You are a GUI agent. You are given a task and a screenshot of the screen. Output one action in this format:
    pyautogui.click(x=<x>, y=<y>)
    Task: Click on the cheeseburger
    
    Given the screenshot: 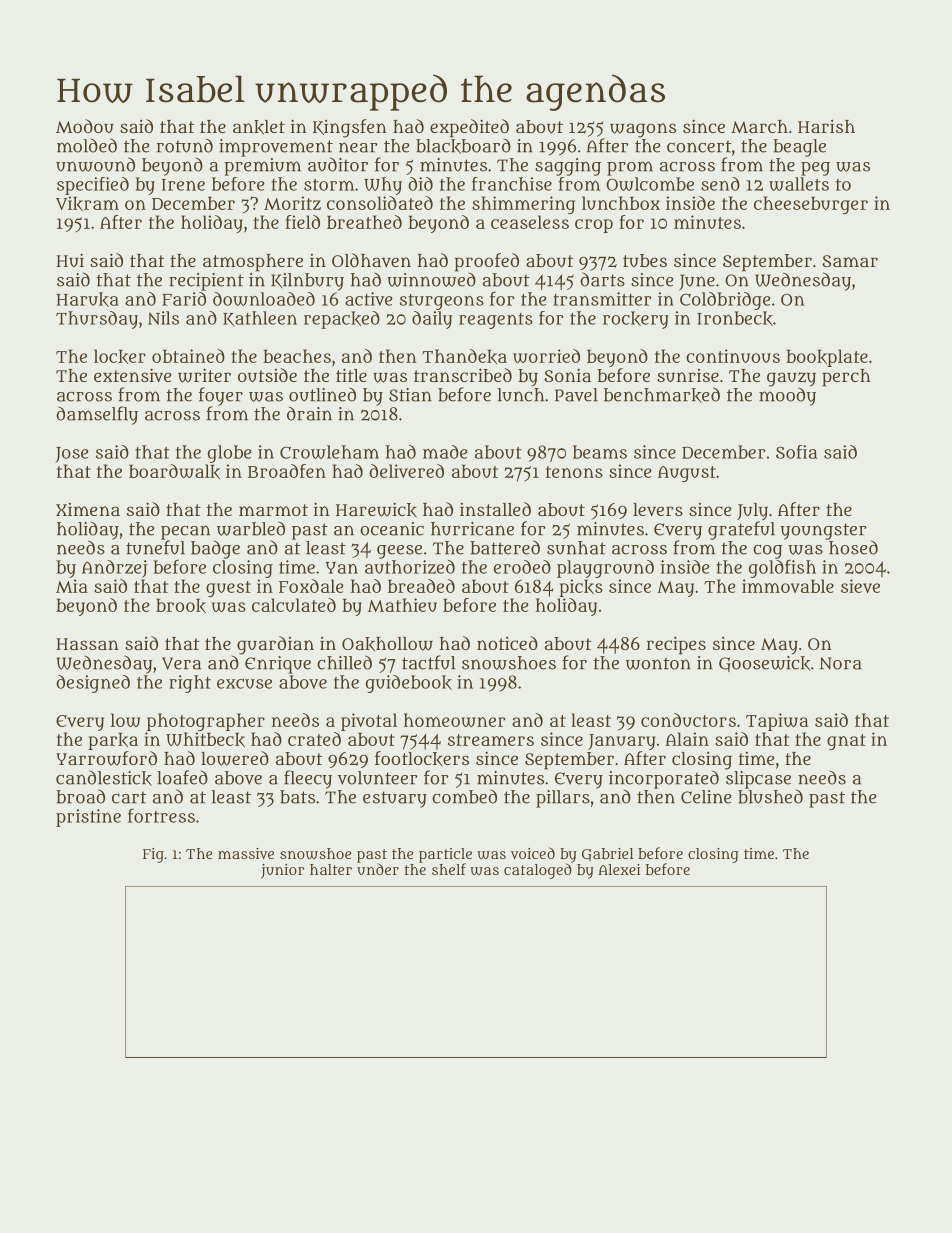 What is the action you would take?
    pyautogui.click(x=811, y=205)
